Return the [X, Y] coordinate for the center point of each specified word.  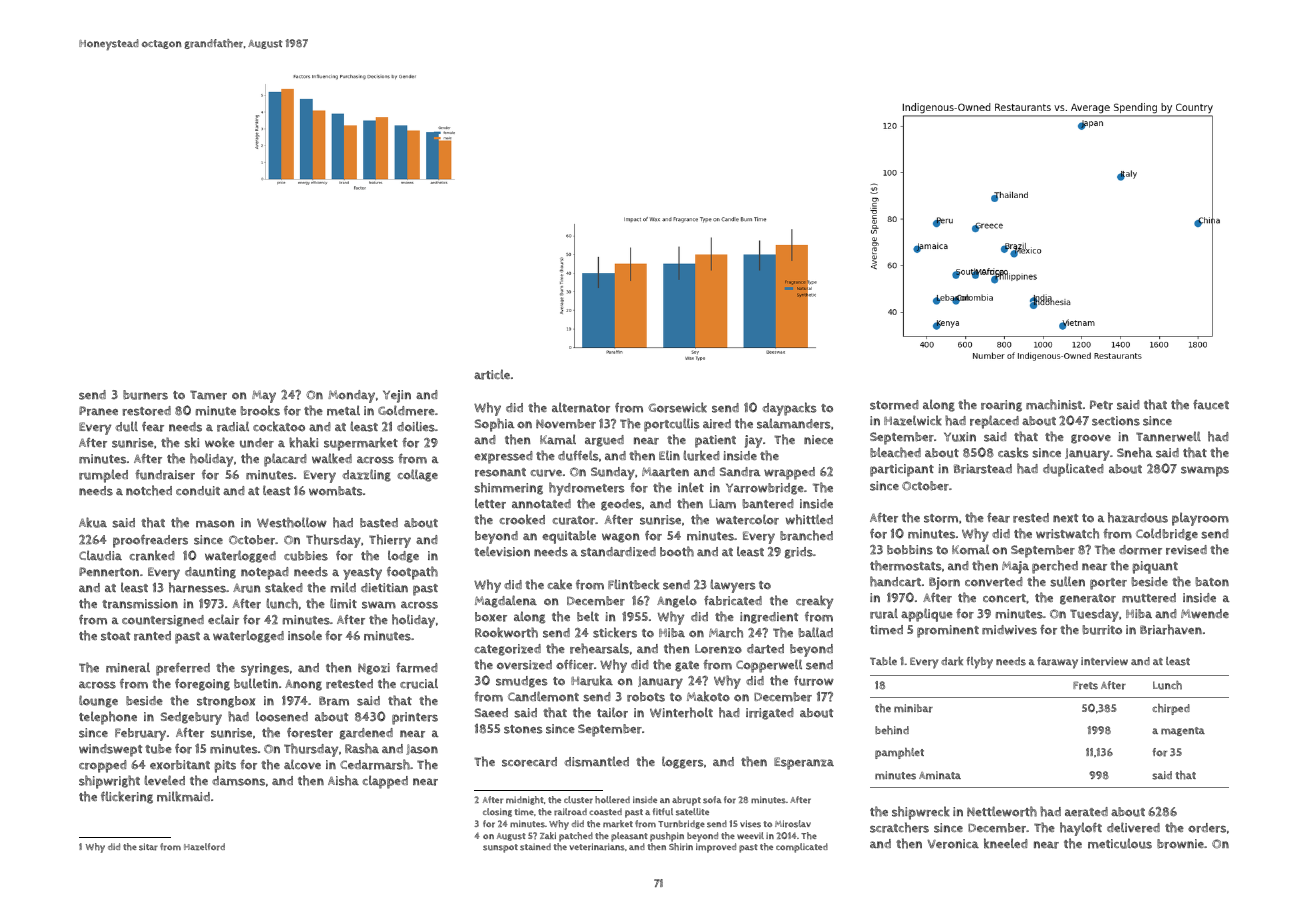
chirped [1171, 709]
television [502, 551]
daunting [210, 573]
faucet [1211, 405]
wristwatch [1067, 533]
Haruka [592, 680]
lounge [98, 701]
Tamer [208, 395]
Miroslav [793, 824]
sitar [148, 847]
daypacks [789, 409]
